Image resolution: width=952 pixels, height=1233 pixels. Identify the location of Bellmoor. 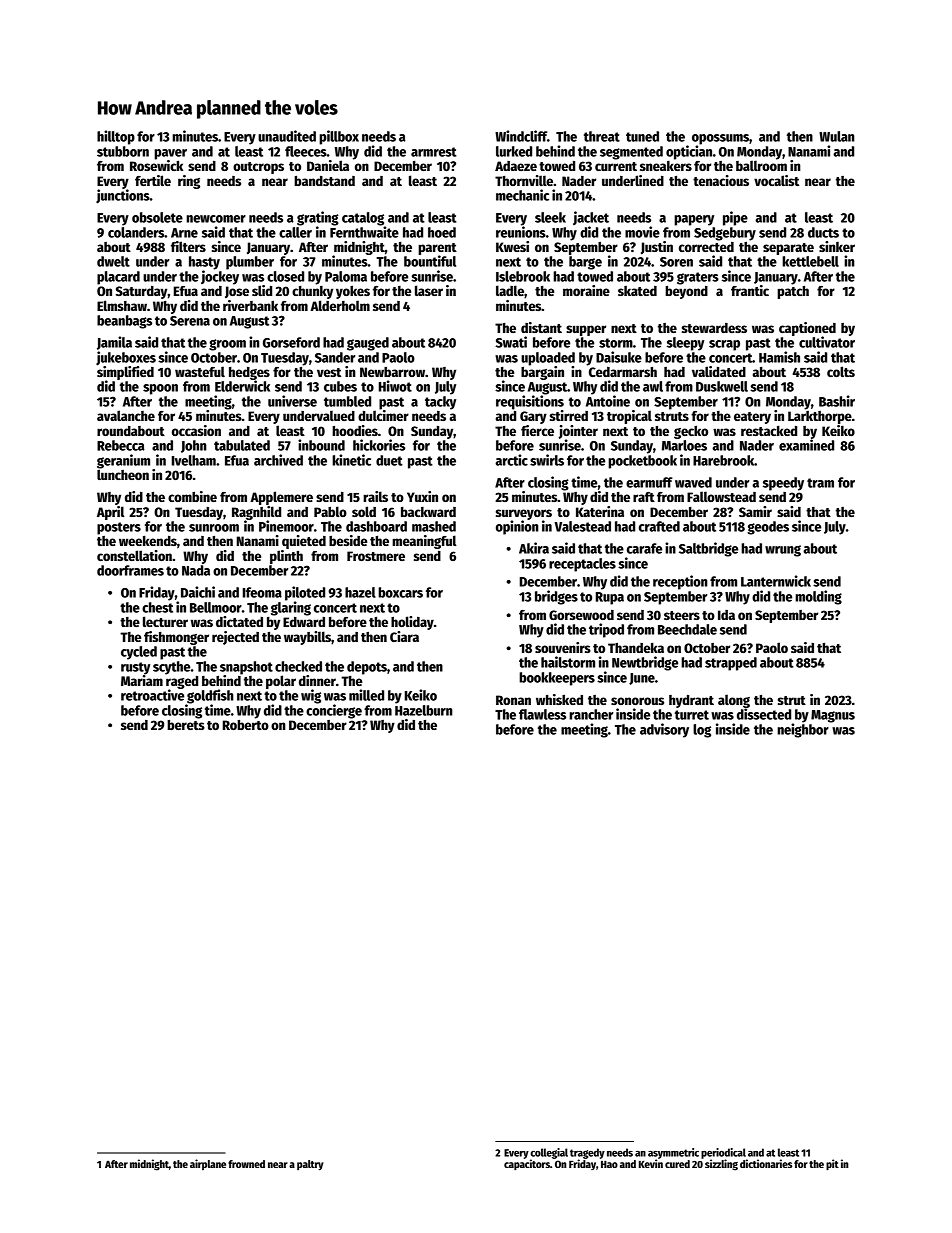
(216, 607).
